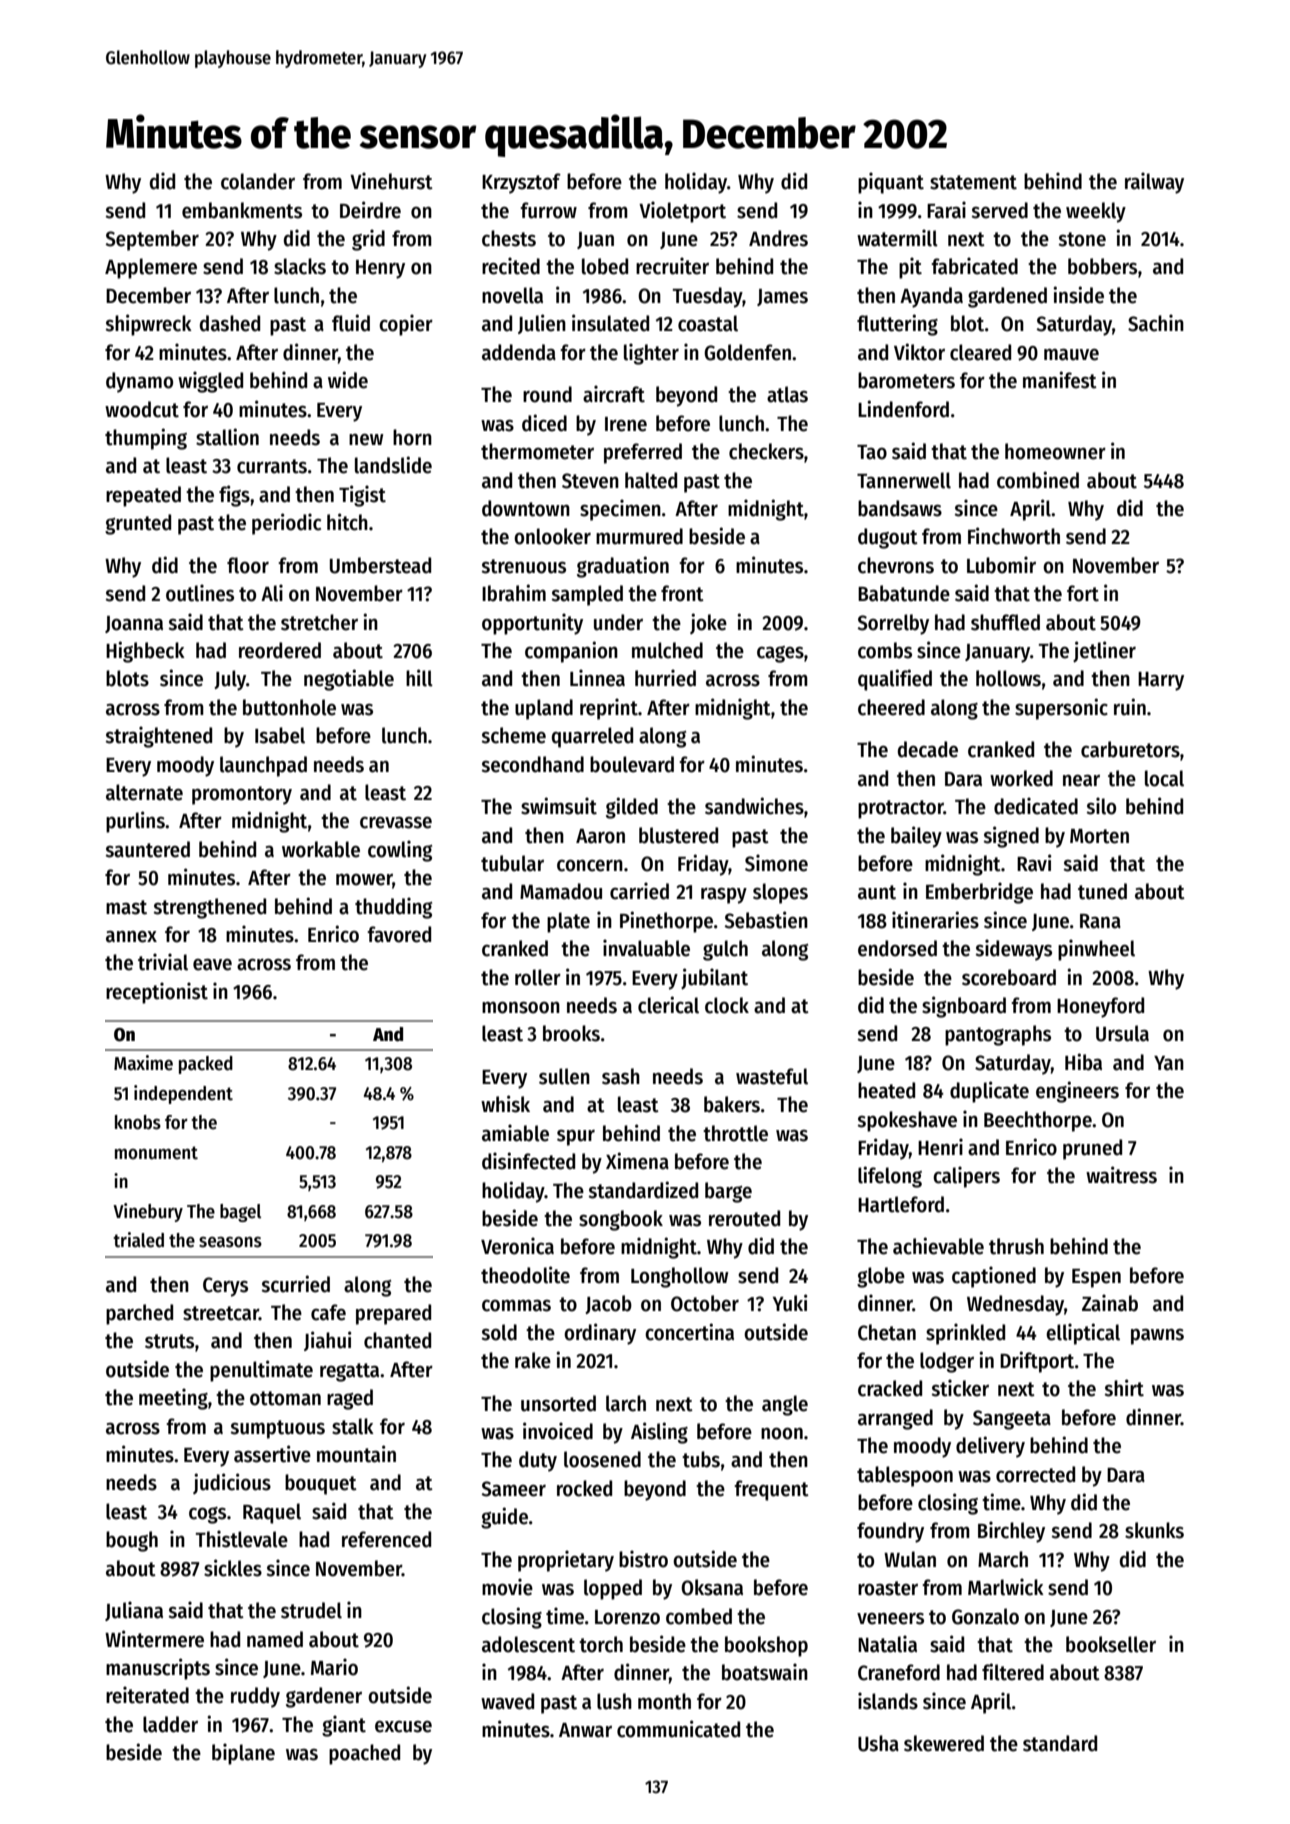  What do you see at coordinates (370, 210) in the screenshot?
I see `Deirdre` at bounding box center [370, 210].
